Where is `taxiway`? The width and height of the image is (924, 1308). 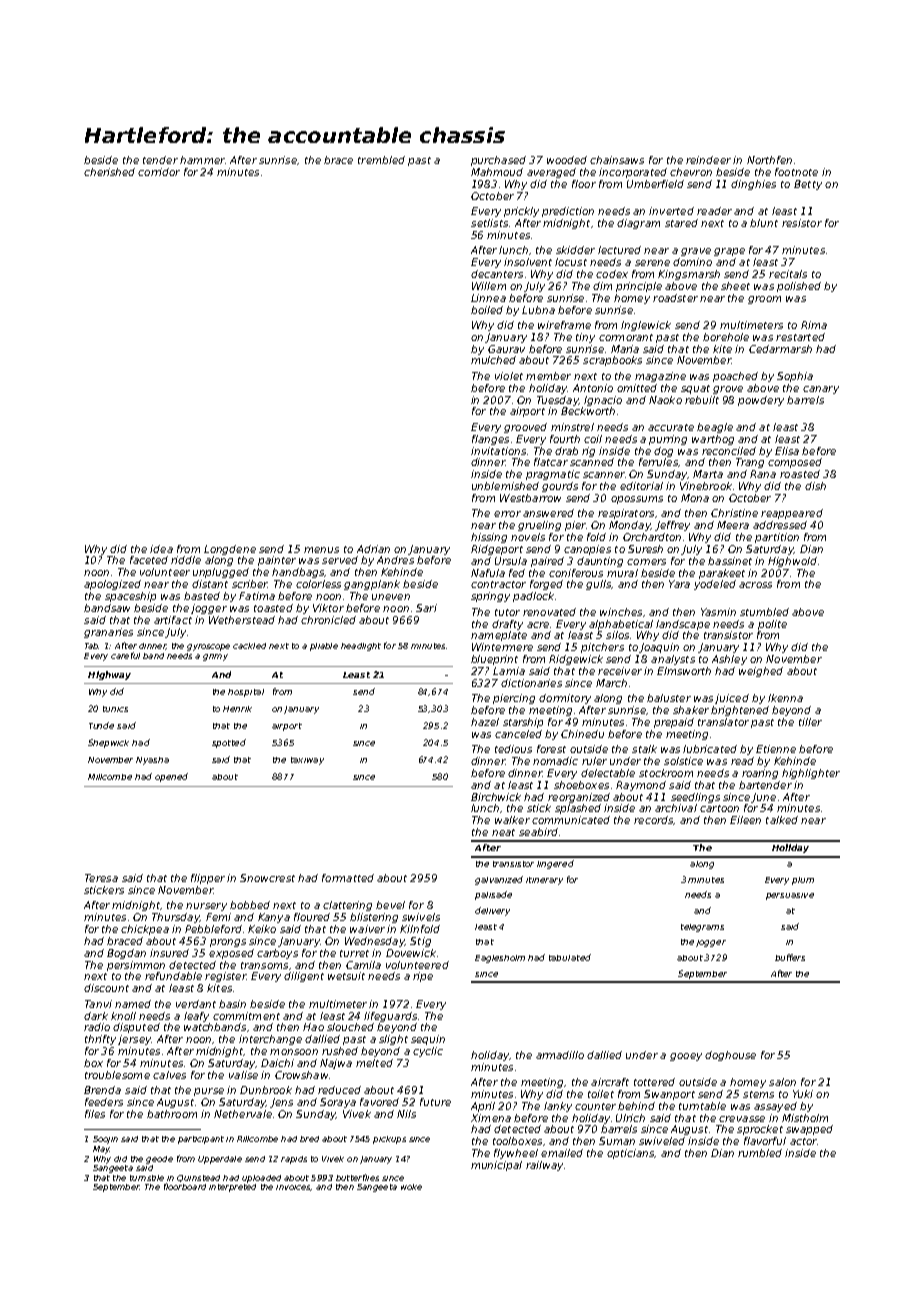 taxiway is located at coordinates (307, 761).
